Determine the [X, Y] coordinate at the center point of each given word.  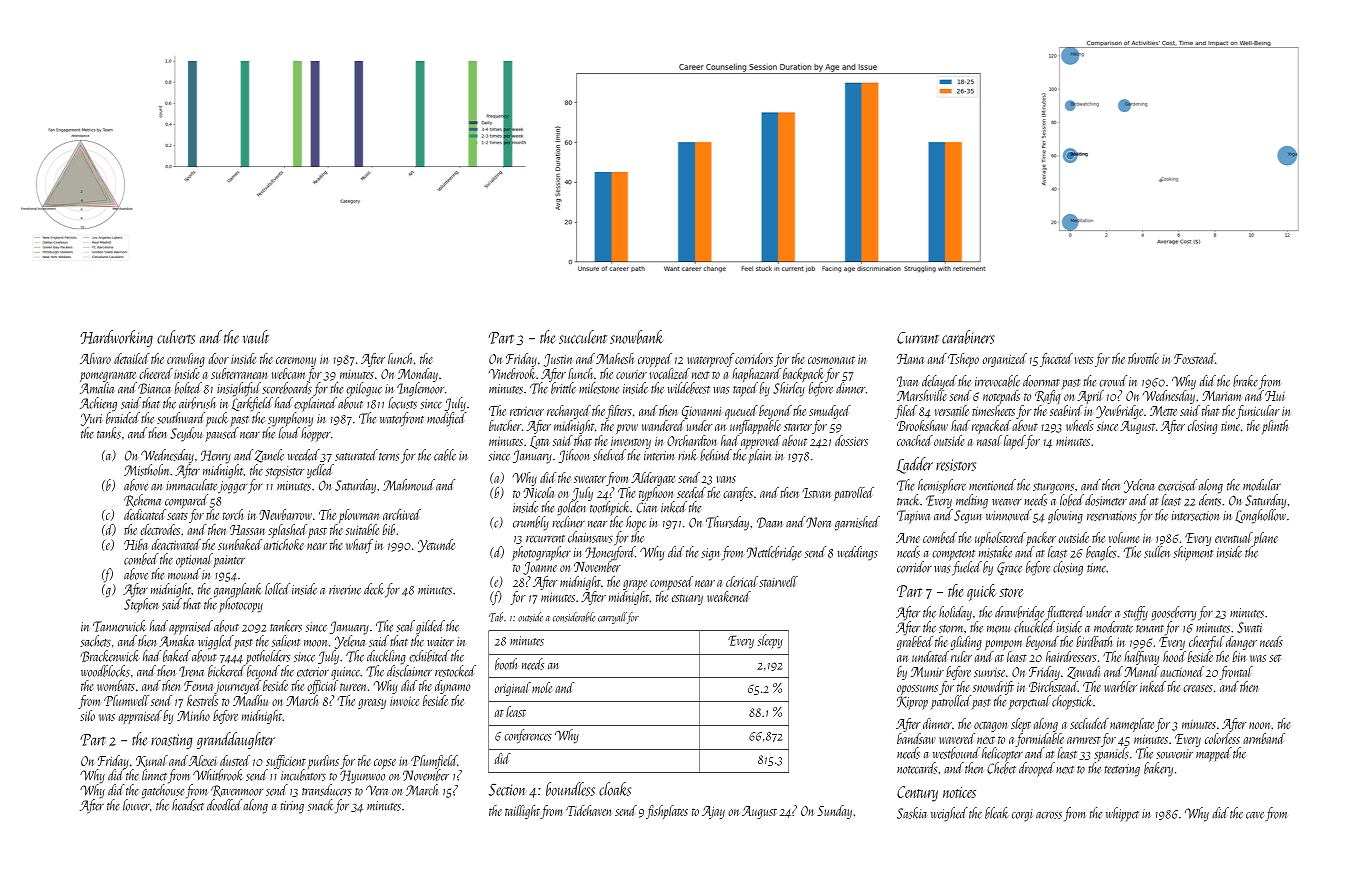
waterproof [710, 360]
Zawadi [1083, 672]
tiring [292, 807]
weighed [949, 814]
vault [256, 337]
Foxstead [1194, 358]
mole [542, 687]
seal [405, 626]
